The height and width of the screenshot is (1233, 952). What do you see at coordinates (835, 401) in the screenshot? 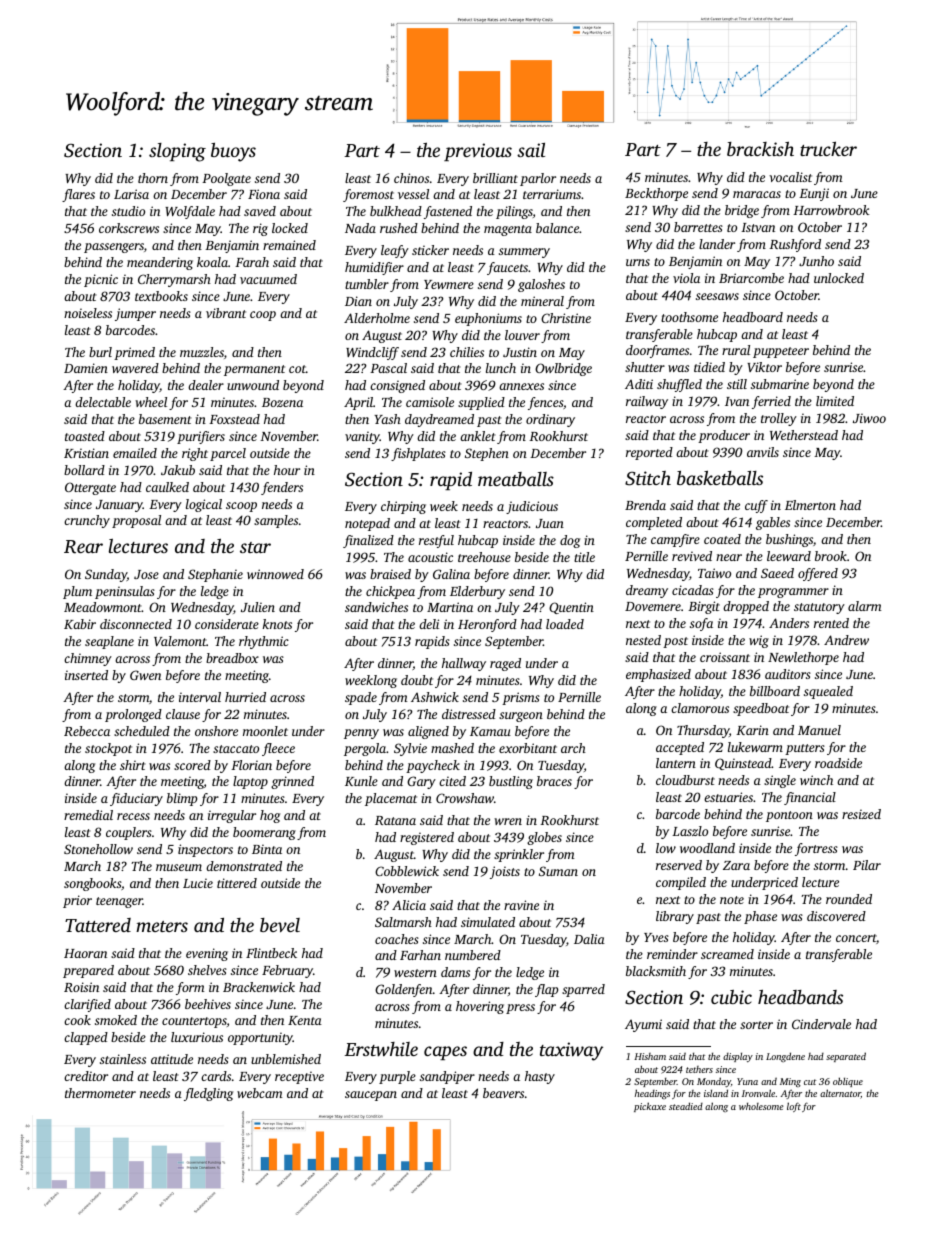
I see `limited` at bounding box center [835, 401].
